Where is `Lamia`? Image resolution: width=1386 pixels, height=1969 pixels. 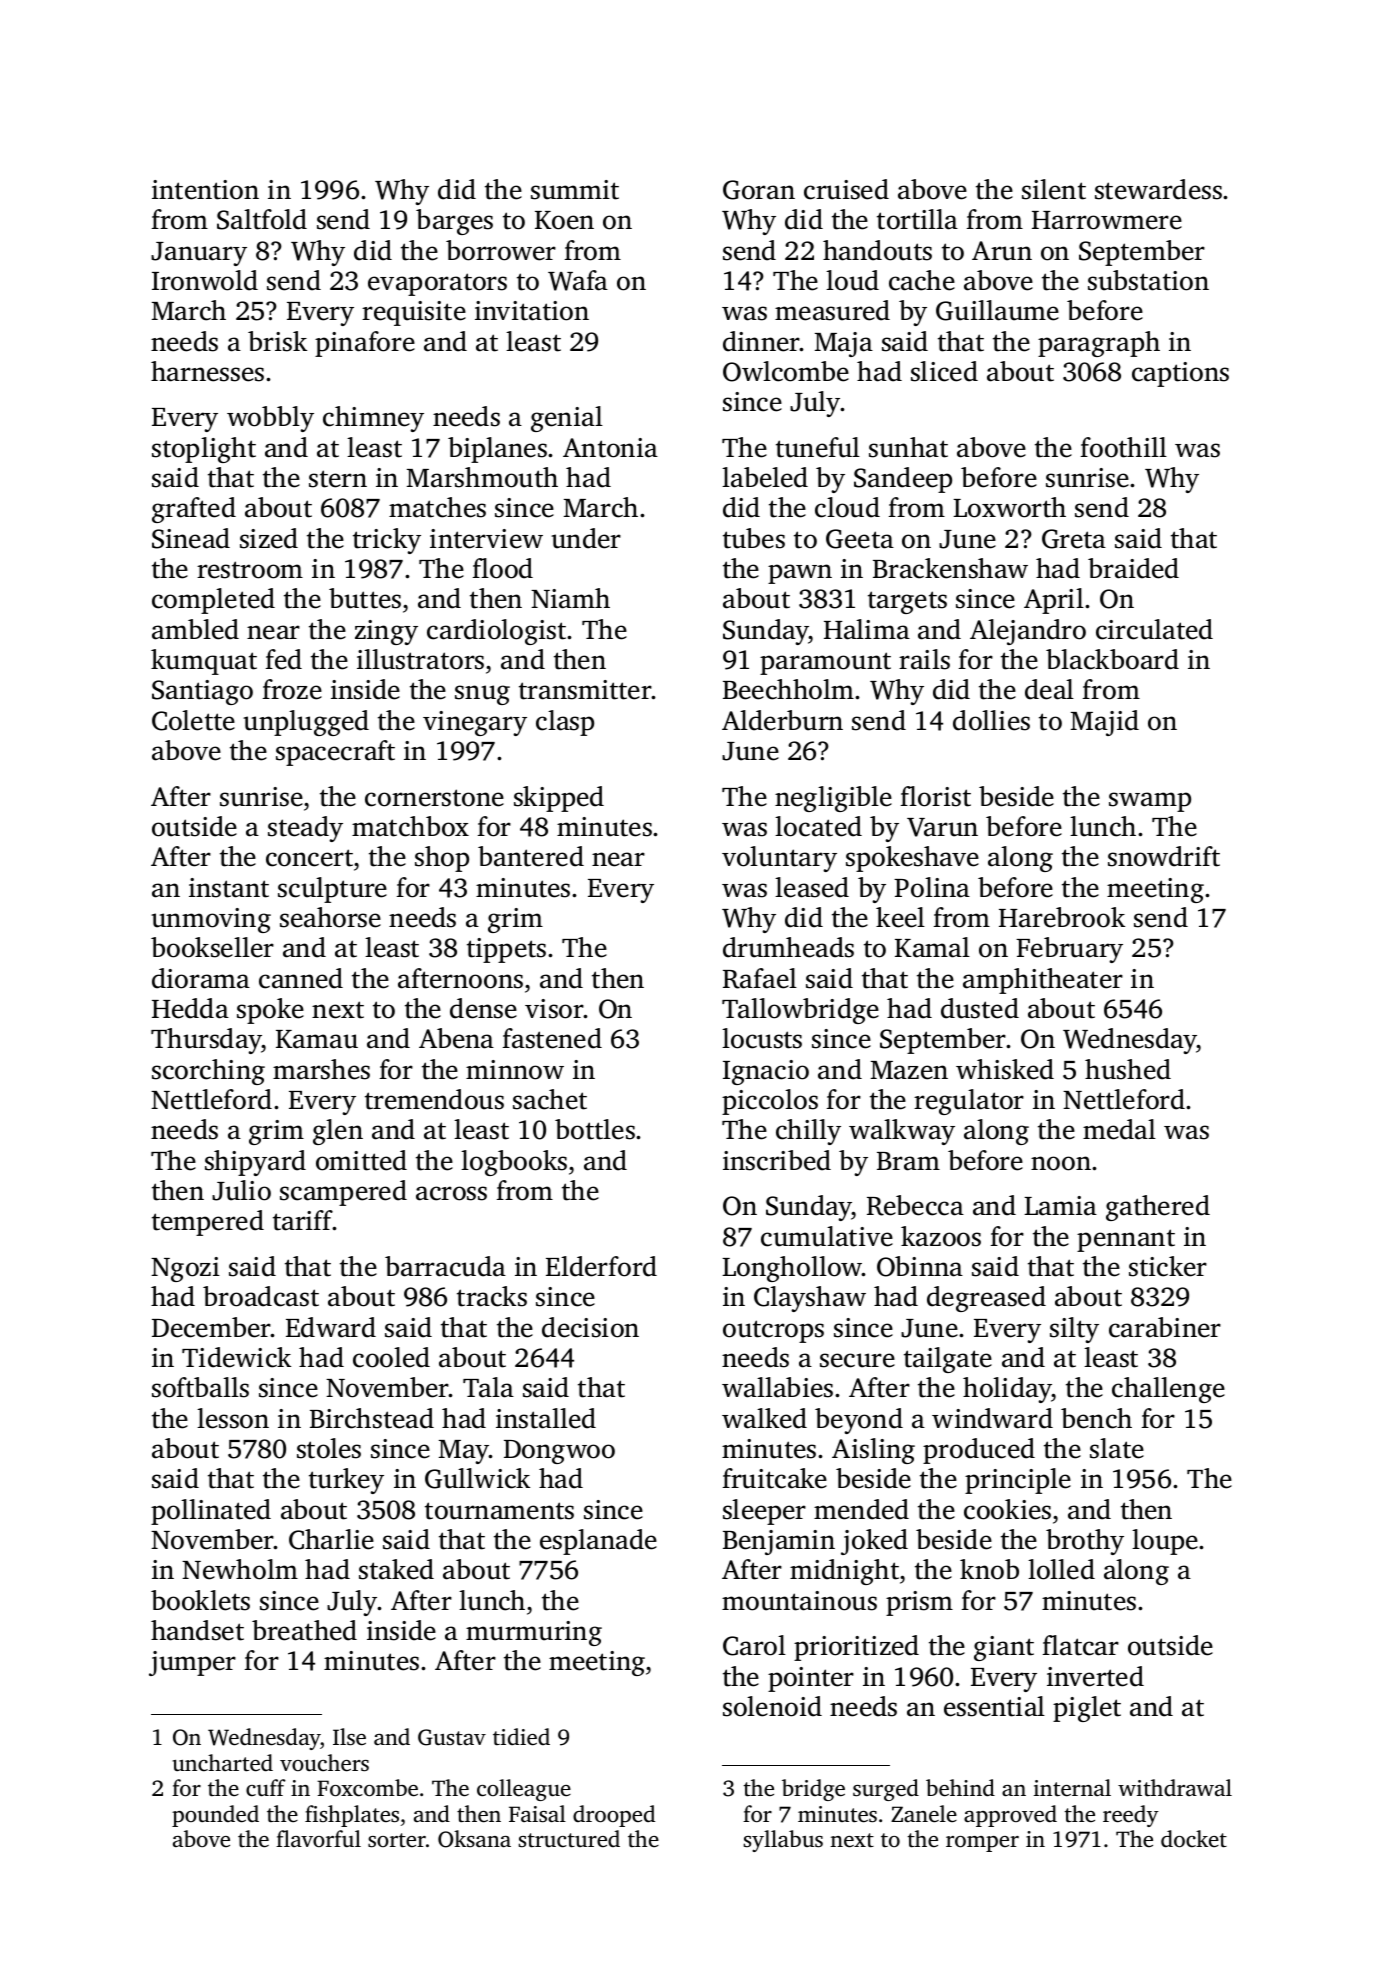
Lamia is located at coordinates (1060, 1206).
